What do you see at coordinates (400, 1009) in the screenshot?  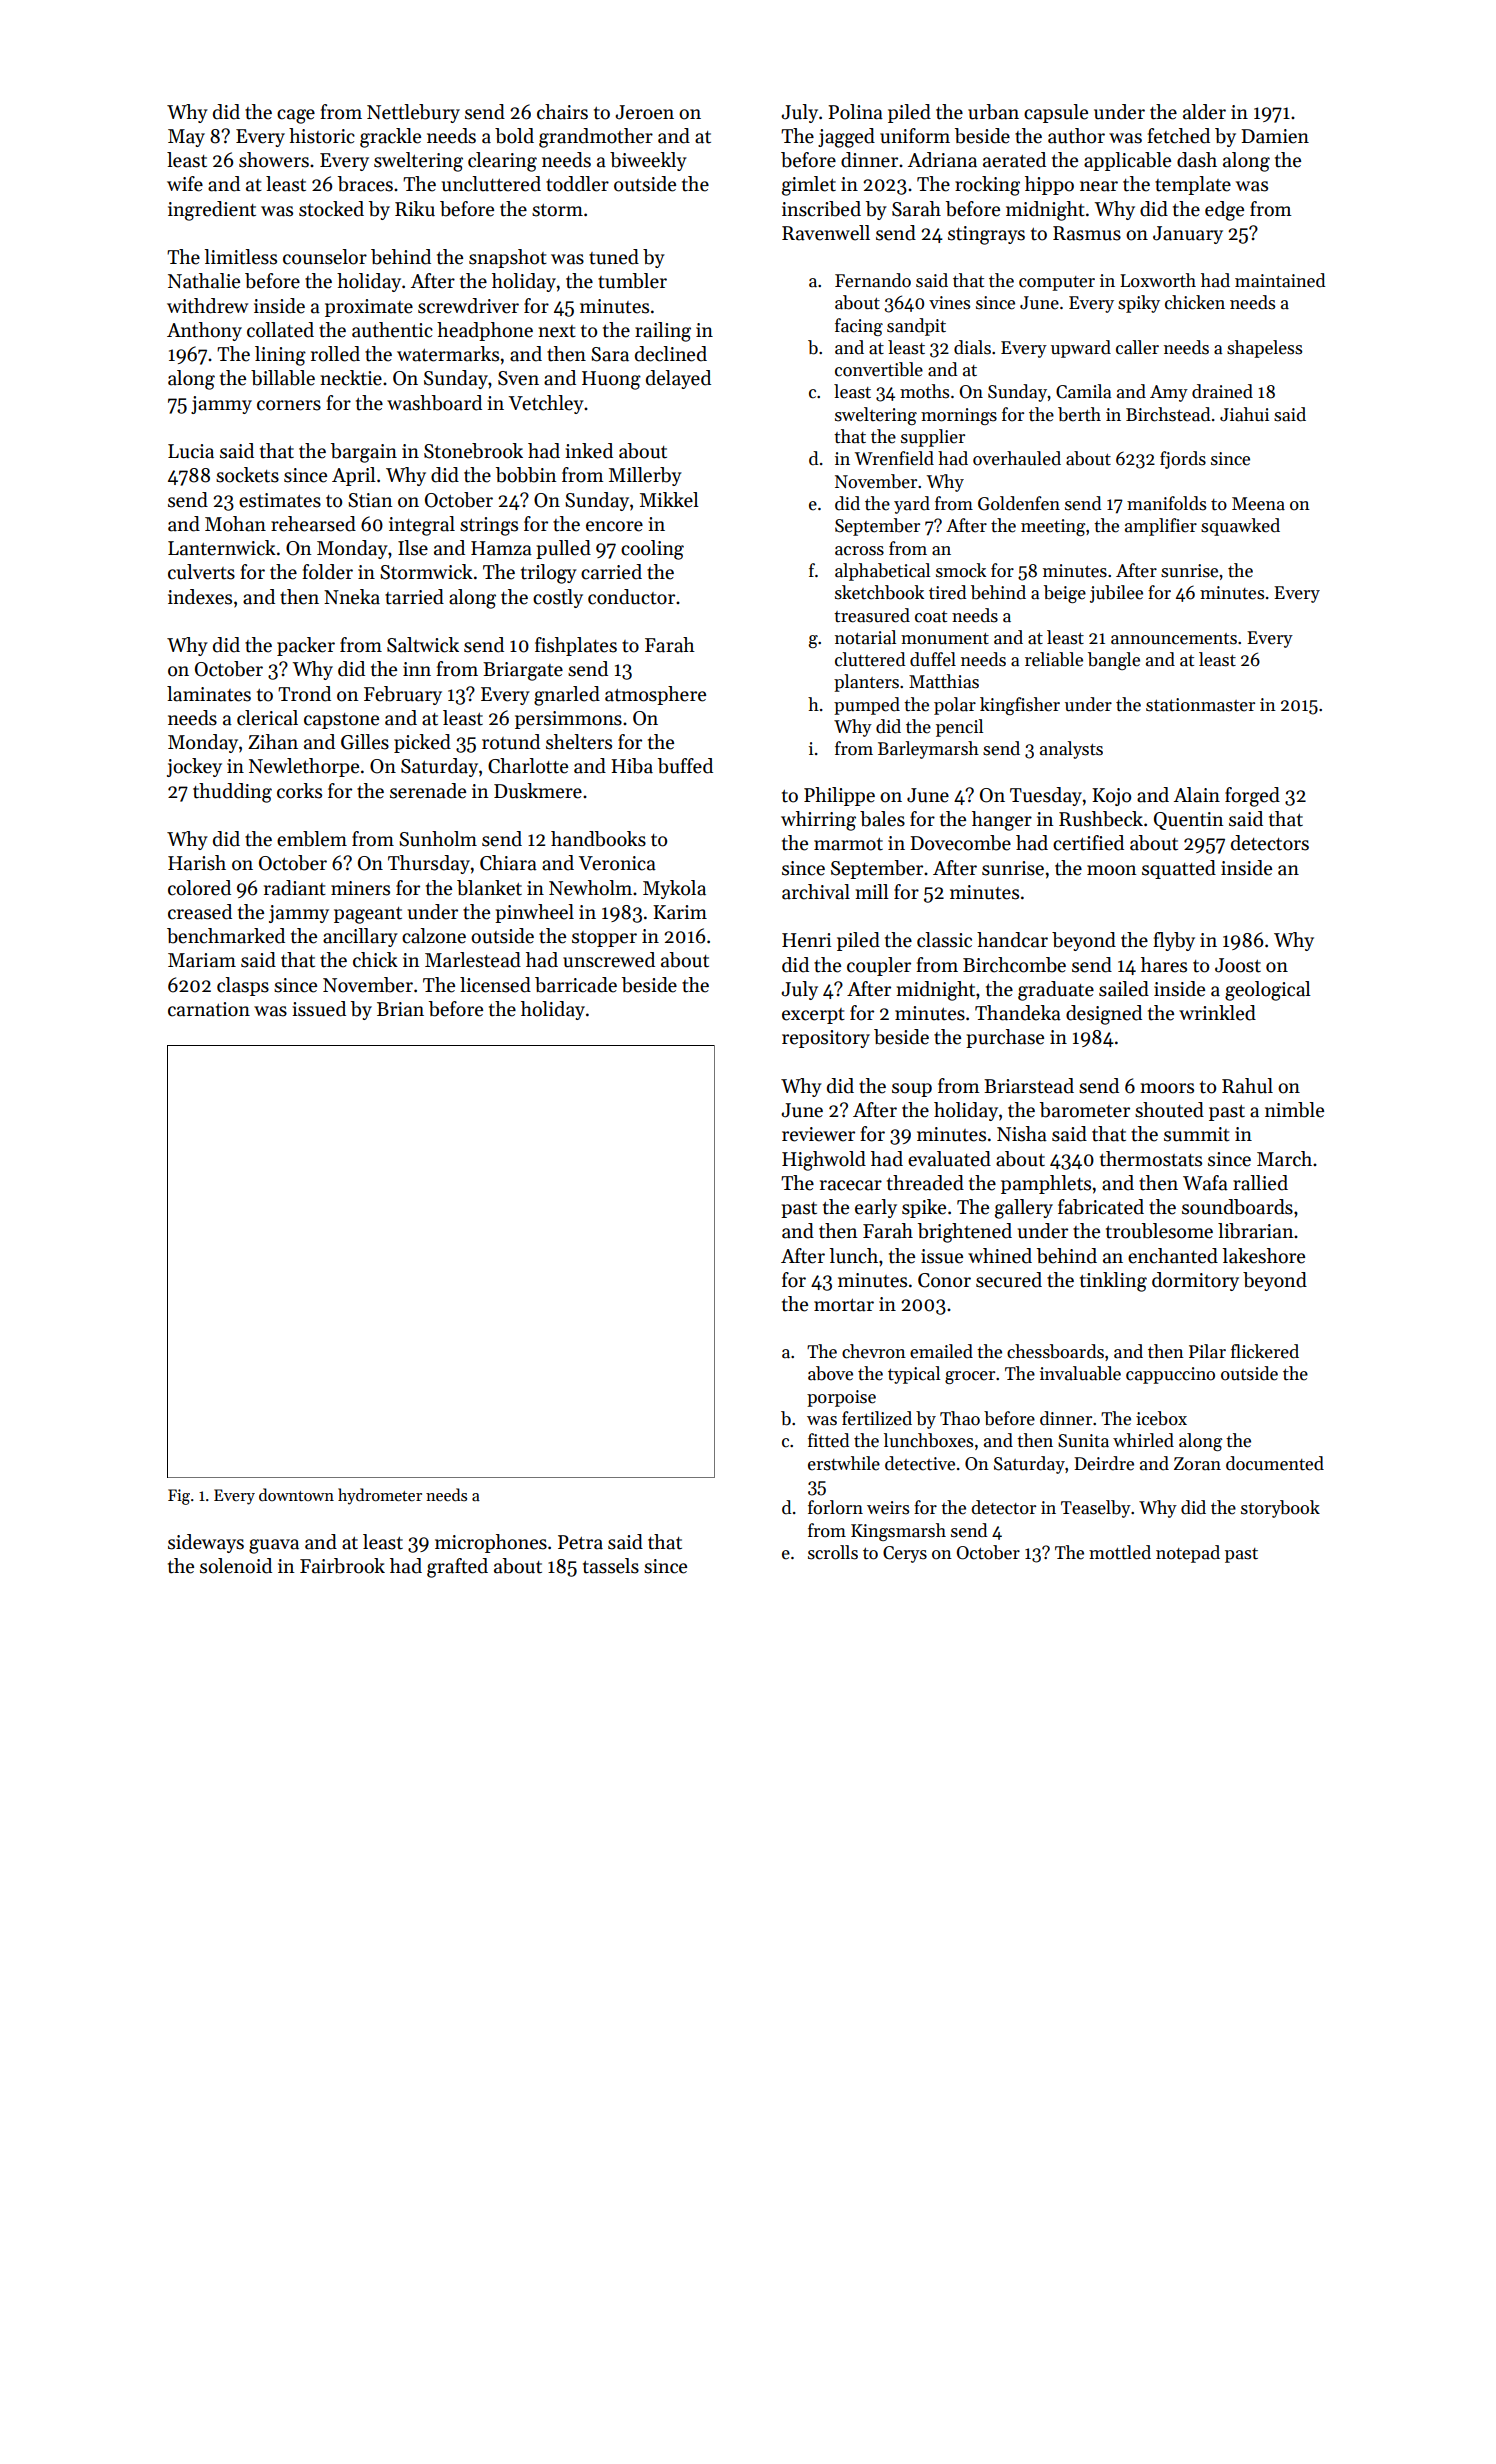 I see `Brian` at bounding box center [400, 1009].
